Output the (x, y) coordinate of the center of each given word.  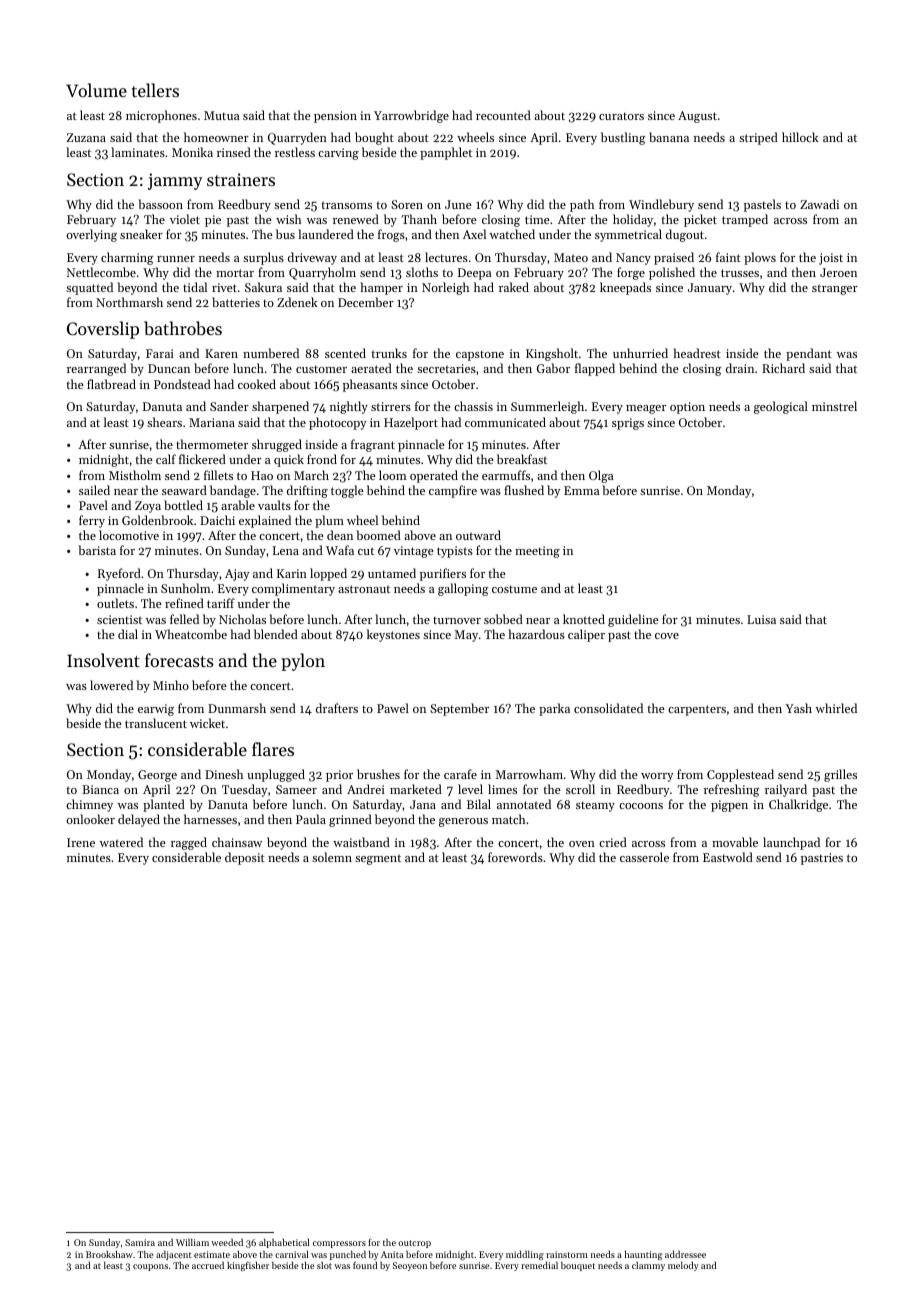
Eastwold (728, 857)
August (697, 117)
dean (340, 535)
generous (463, 822)
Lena (286, 550)
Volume (96, 90)
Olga (601, 476)
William (192, 1242)
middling (525, 1255)
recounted (503, 115)
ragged (189, 843)
